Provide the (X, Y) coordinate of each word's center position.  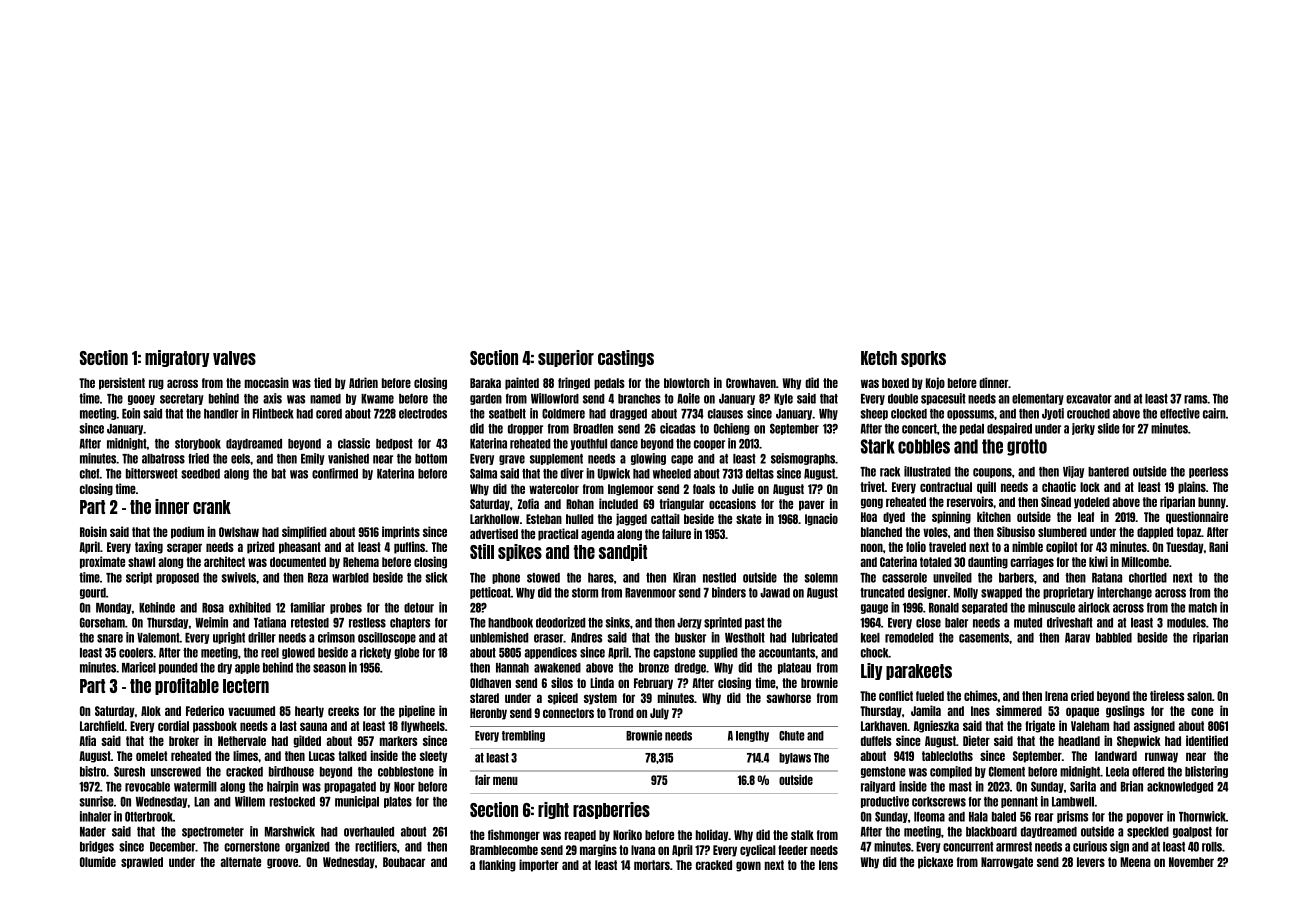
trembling (523, 736)
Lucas (322, 756)
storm (585, 593)
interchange (1124, 593)
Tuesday (1185, 548)
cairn (1214, 413)
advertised (494, 533)
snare (110, 638)
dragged (628, 414)
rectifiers (376, 846)
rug (156, 385)
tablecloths (947, 756)
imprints (401, 532)
